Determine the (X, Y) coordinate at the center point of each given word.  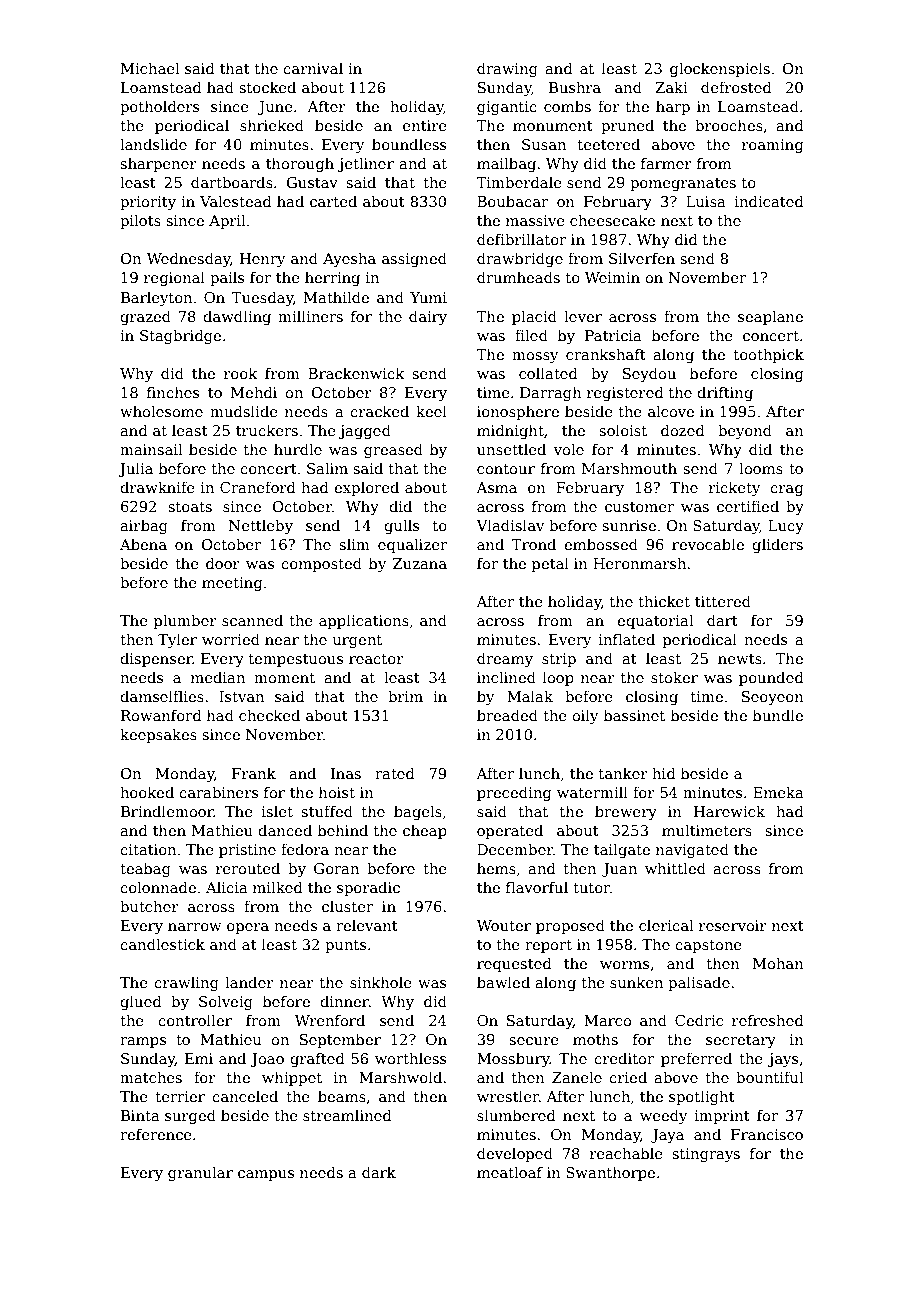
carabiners (218, 792)
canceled (245, 1096)
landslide (153, 144)
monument (553, 126)
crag (786, 490)
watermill (592, 792)
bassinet (634, 715)
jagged (365, 431)
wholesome (161, 411)
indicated (769, 201)
